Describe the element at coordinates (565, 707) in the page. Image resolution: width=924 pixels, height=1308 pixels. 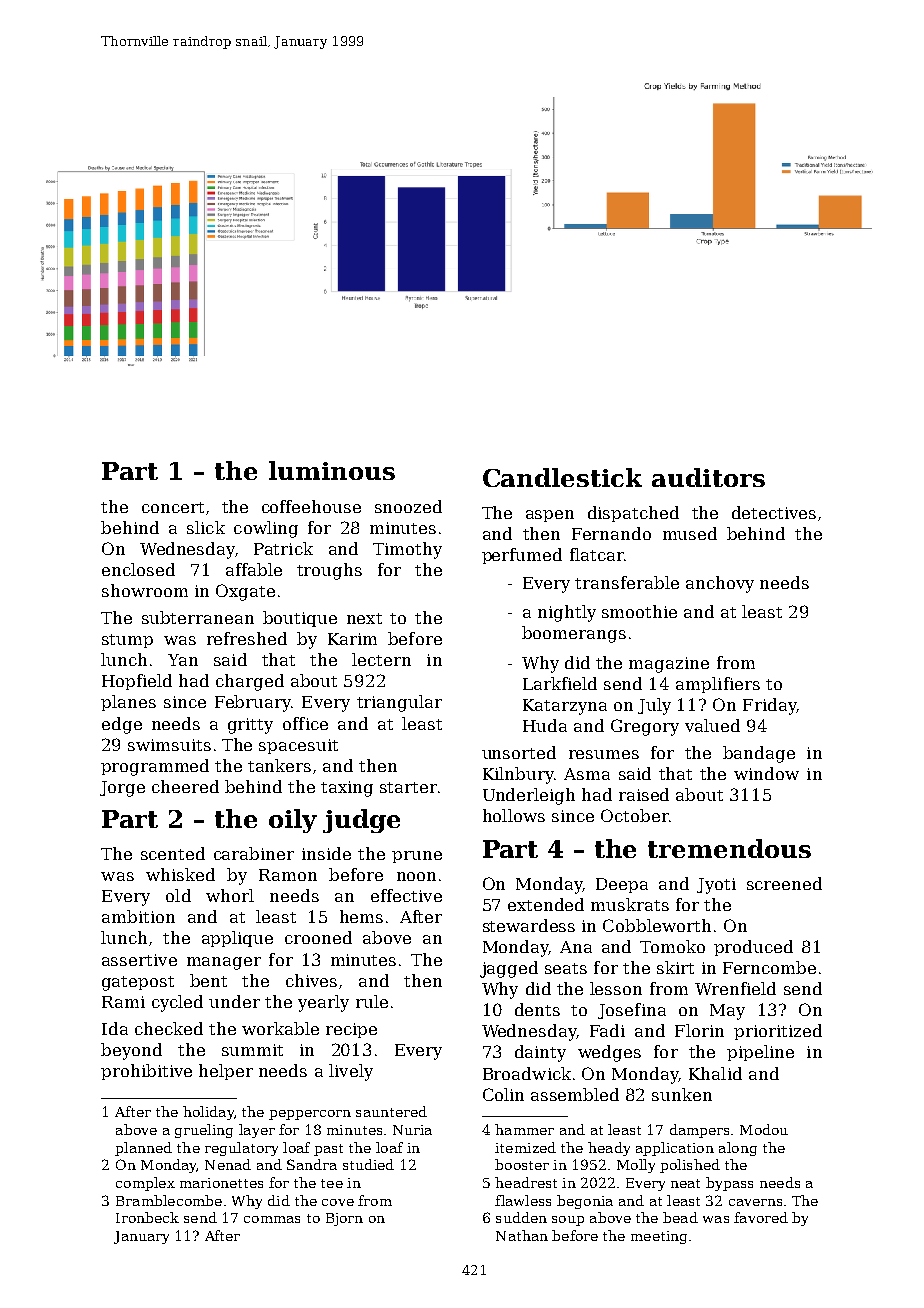
I see `Katarzyna` at that location.
